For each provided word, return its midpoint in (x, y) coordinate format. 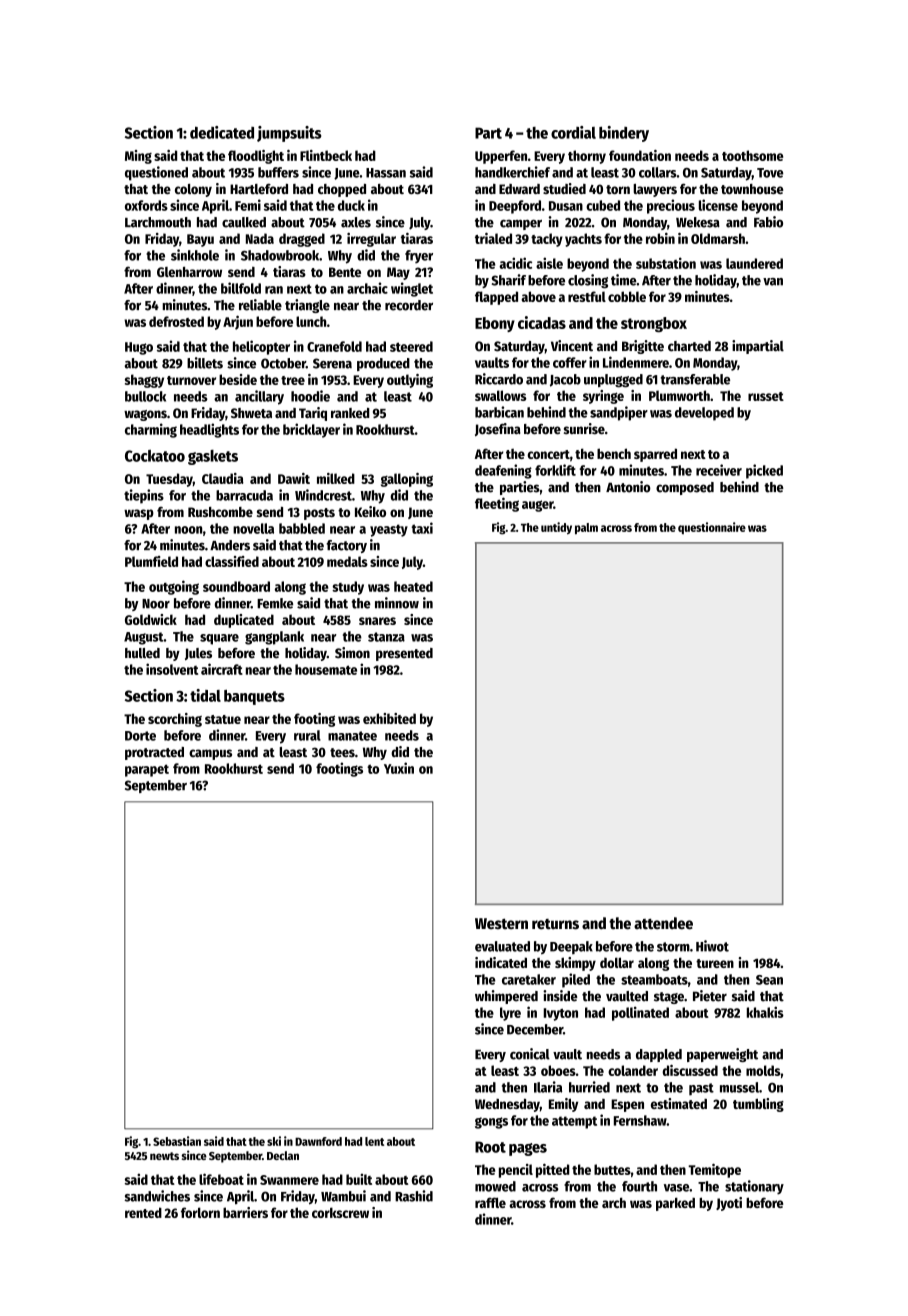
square (219, 639)
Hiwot (712, 946)
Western (501, 924)
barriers (245, 1212)
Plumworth (679, 395)
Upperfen (501, 157)
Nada (260, 238)
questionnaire (712, 528)
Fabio (768, 222)
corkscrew (340, 1212)
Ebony (495, 324)
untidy (556, 528)
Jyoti (729, 1204)
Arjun (238, 322)
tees (342, 753)
